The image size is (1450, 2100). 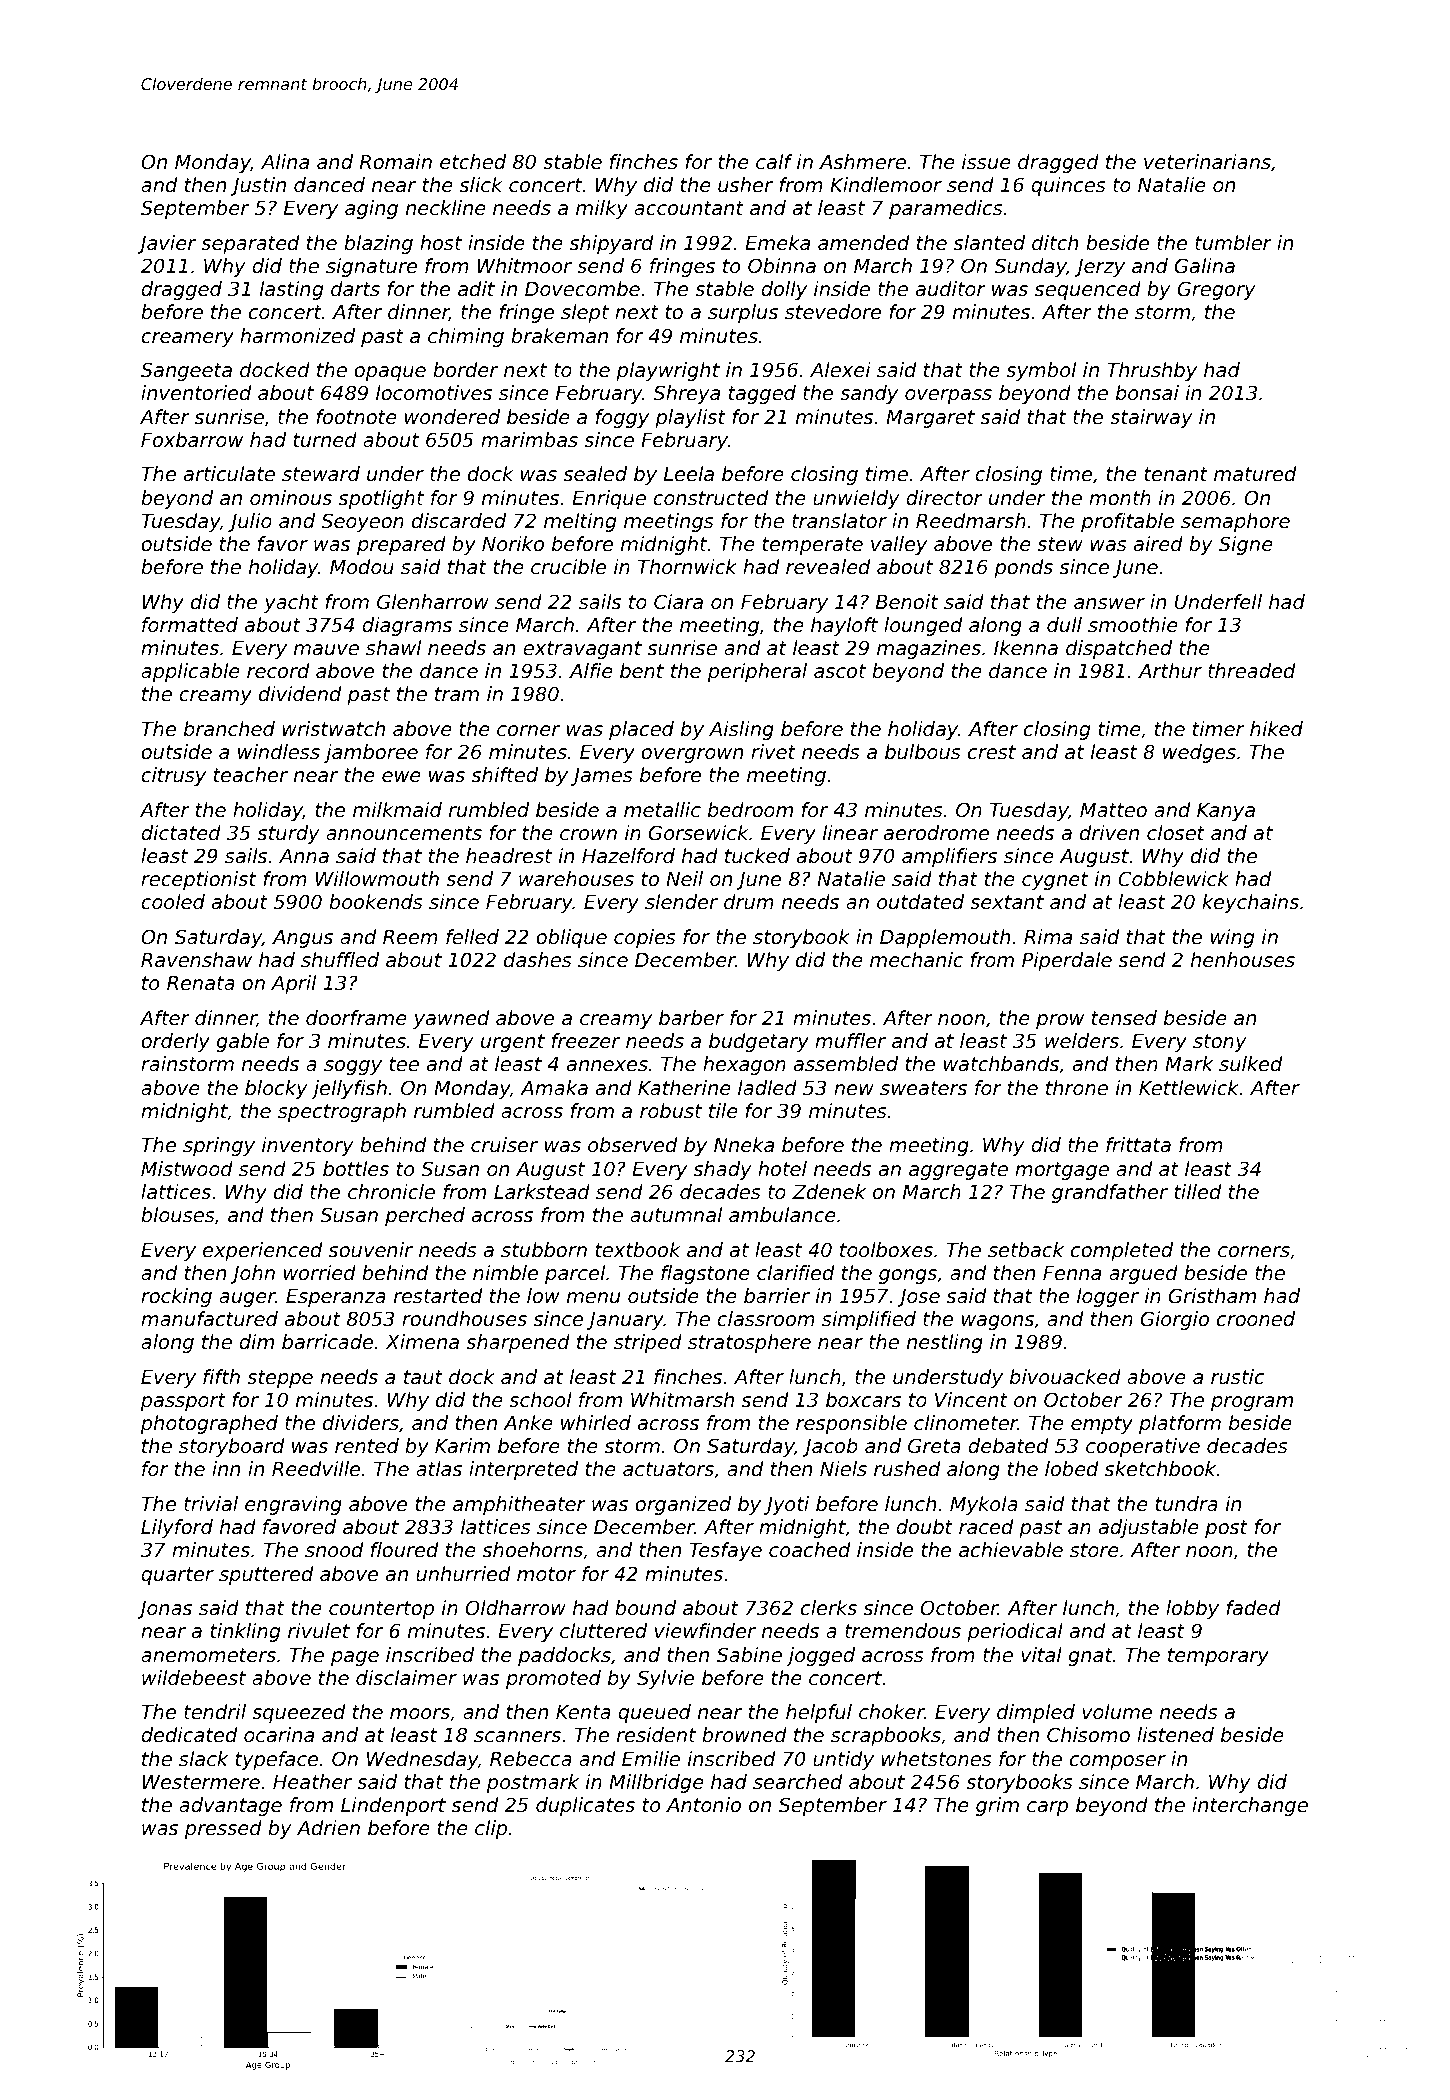 I want to click on pressed, so click(x=223, y=1829).
